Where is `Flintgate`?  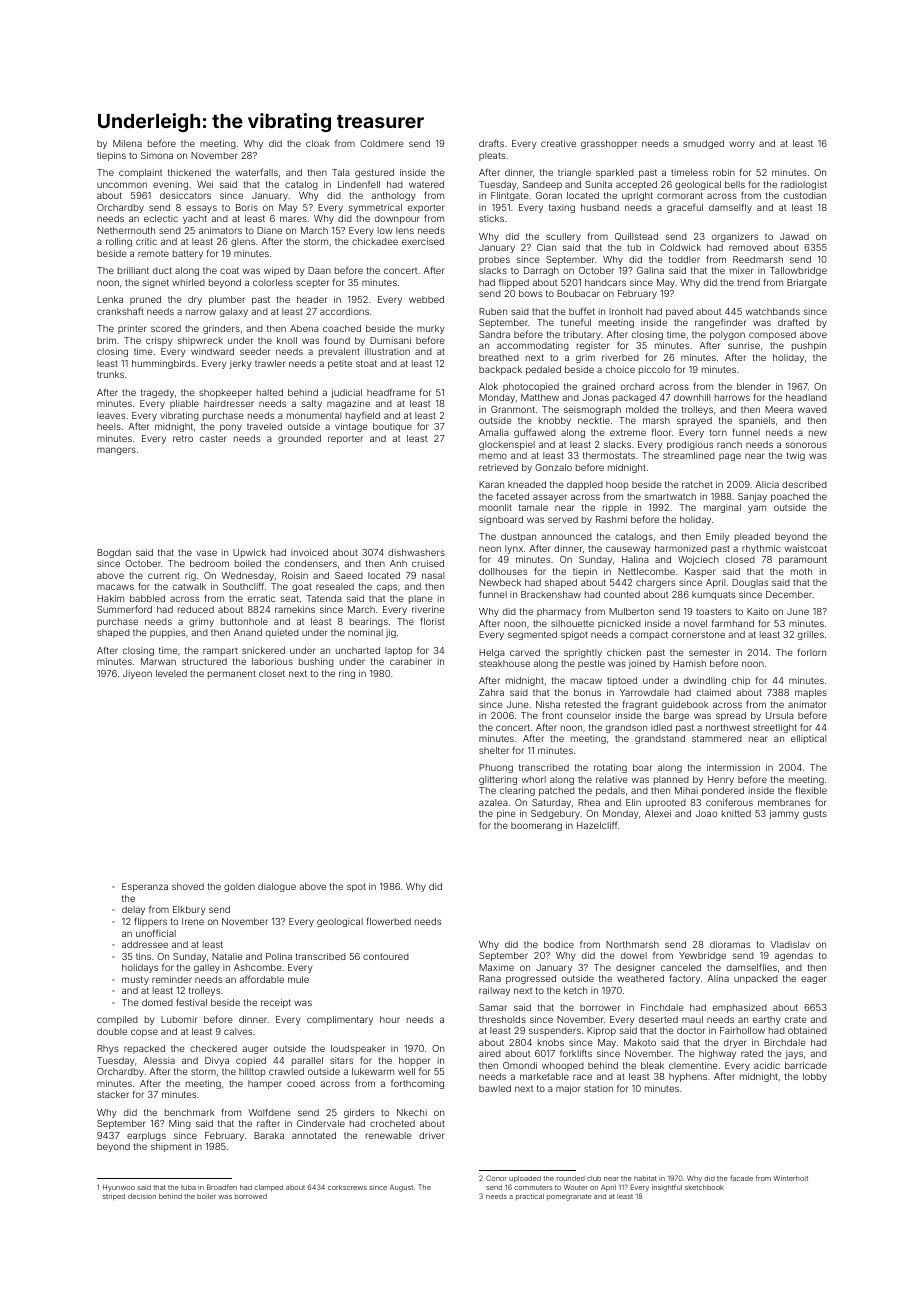 Flintgate is located at coordinates (510, 196).
